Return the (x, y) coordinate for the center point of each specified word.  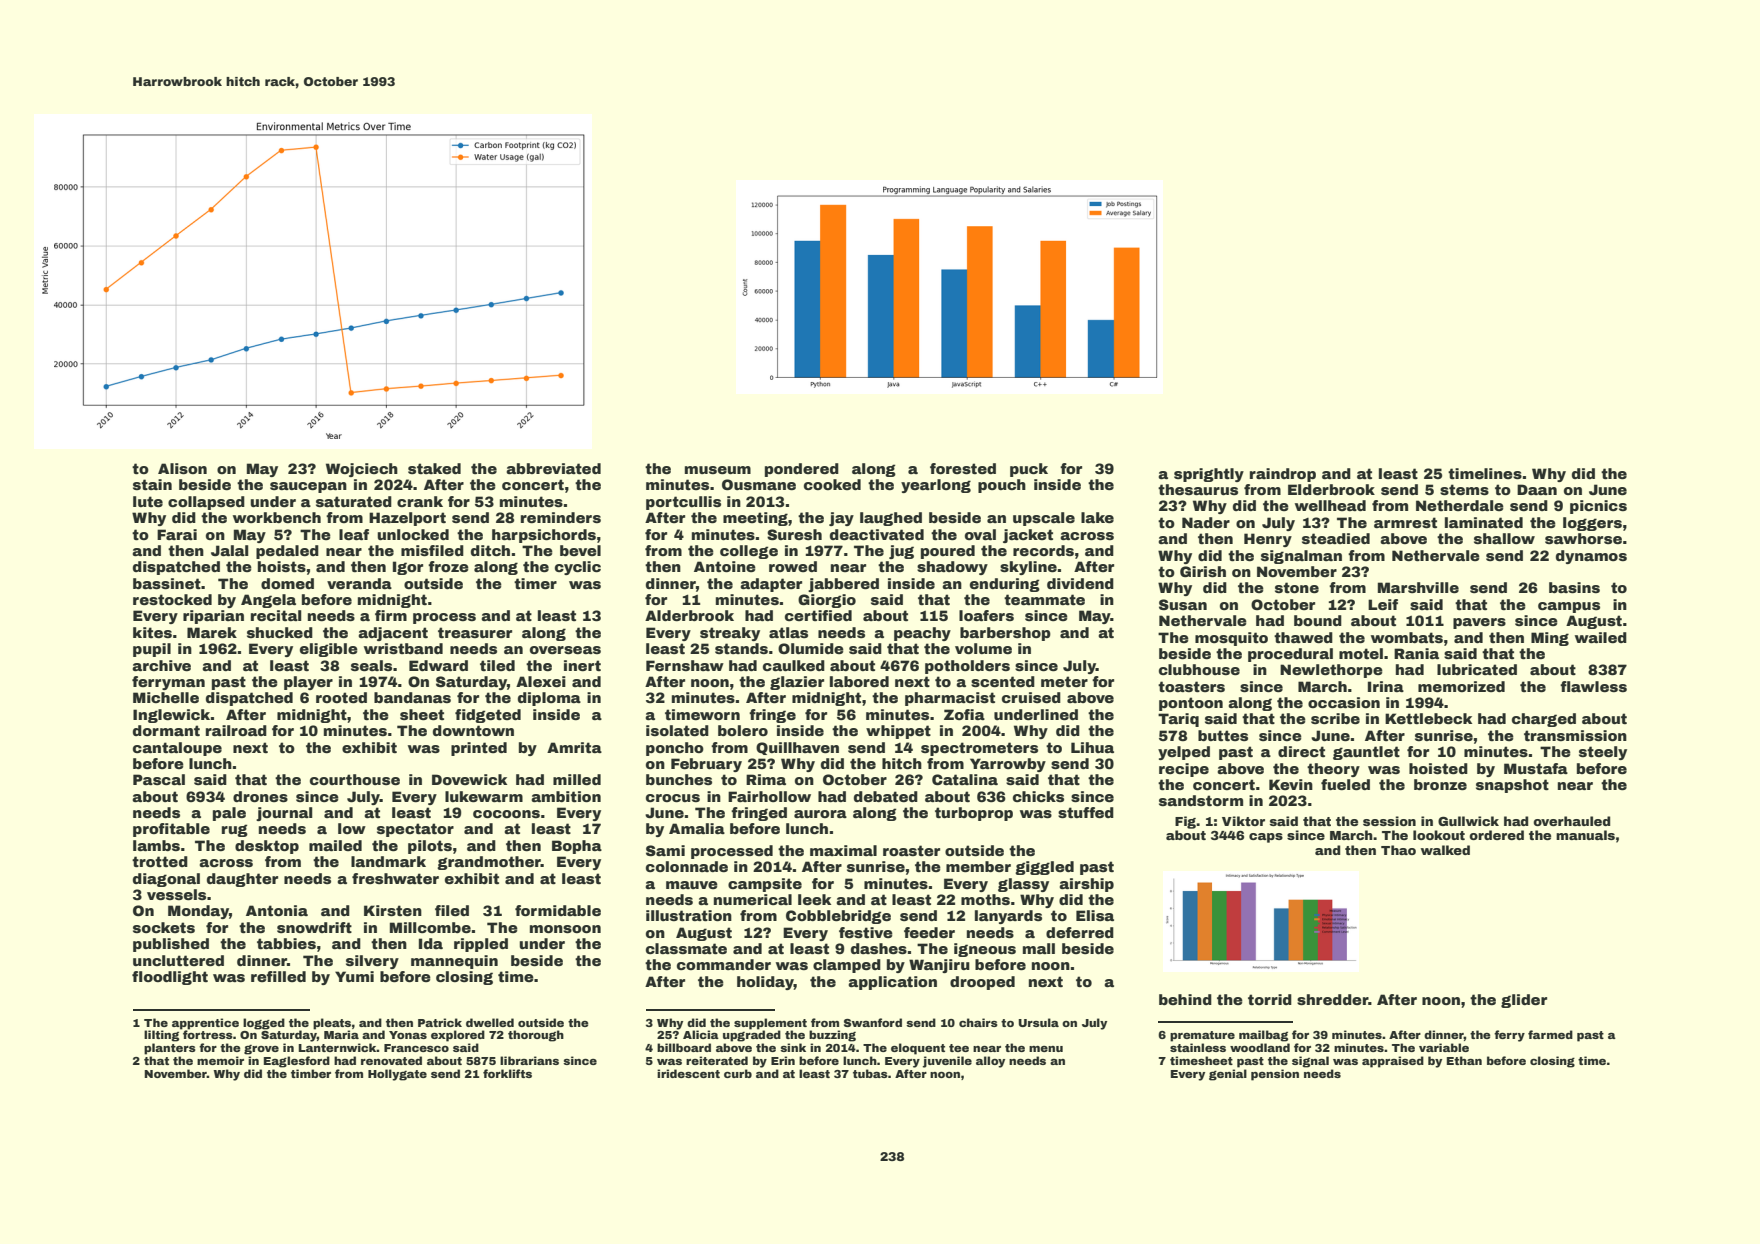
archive (161, 665)
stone (1297, 587)
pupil (152, 650)
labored (859, 681)
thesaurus (1198, 489)
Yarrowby (1008, 765)
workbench (277, 517)
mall (1039, 948)
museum (718, 470)
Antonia (277, 910)
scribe (1335, 718)
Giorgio (827, 601)
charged (1544, 720)
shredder (1332, 999)
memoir (220, 1060)
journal (284, 814)
